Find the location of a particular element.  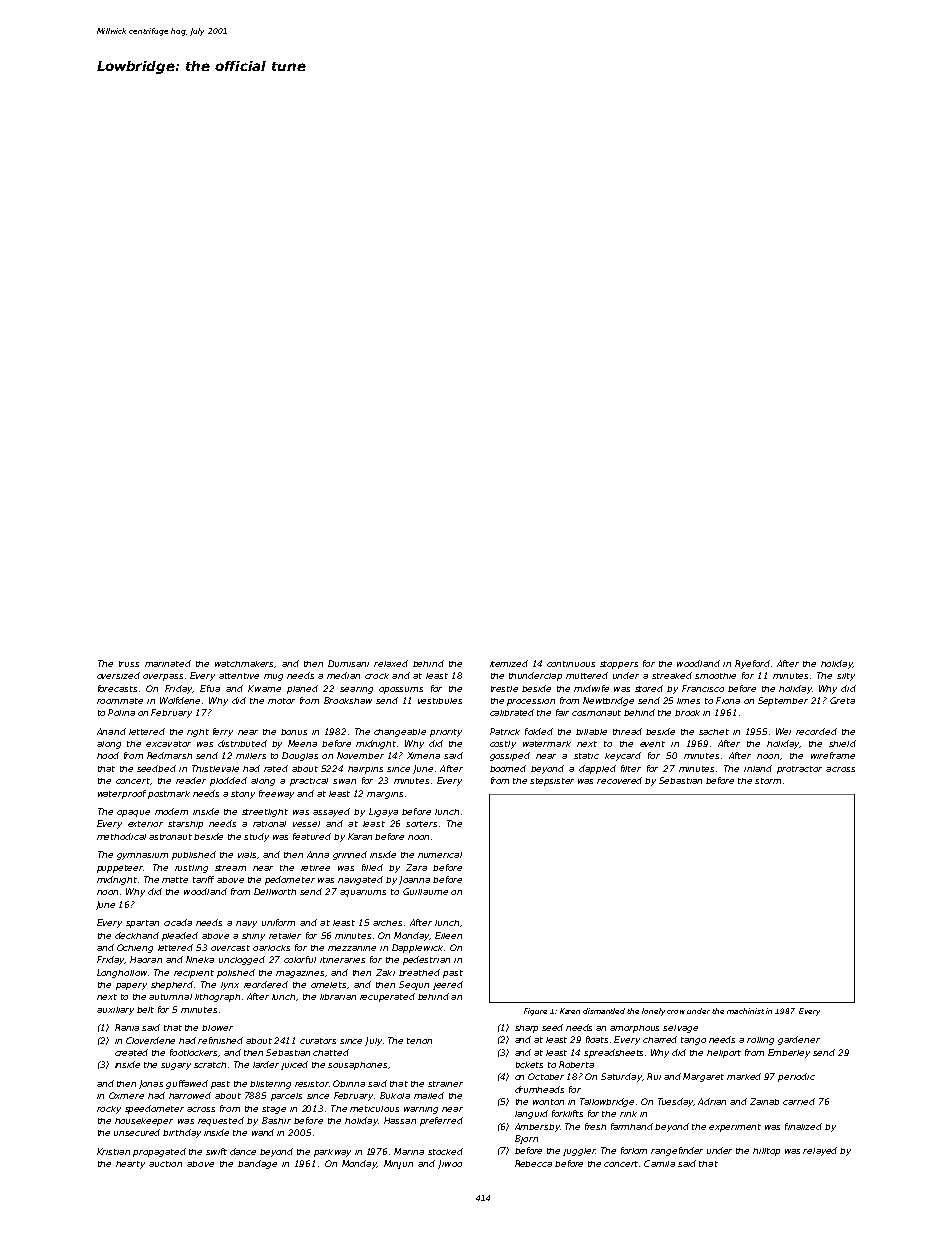

watchmakers is located at coordinates (244, 664).
